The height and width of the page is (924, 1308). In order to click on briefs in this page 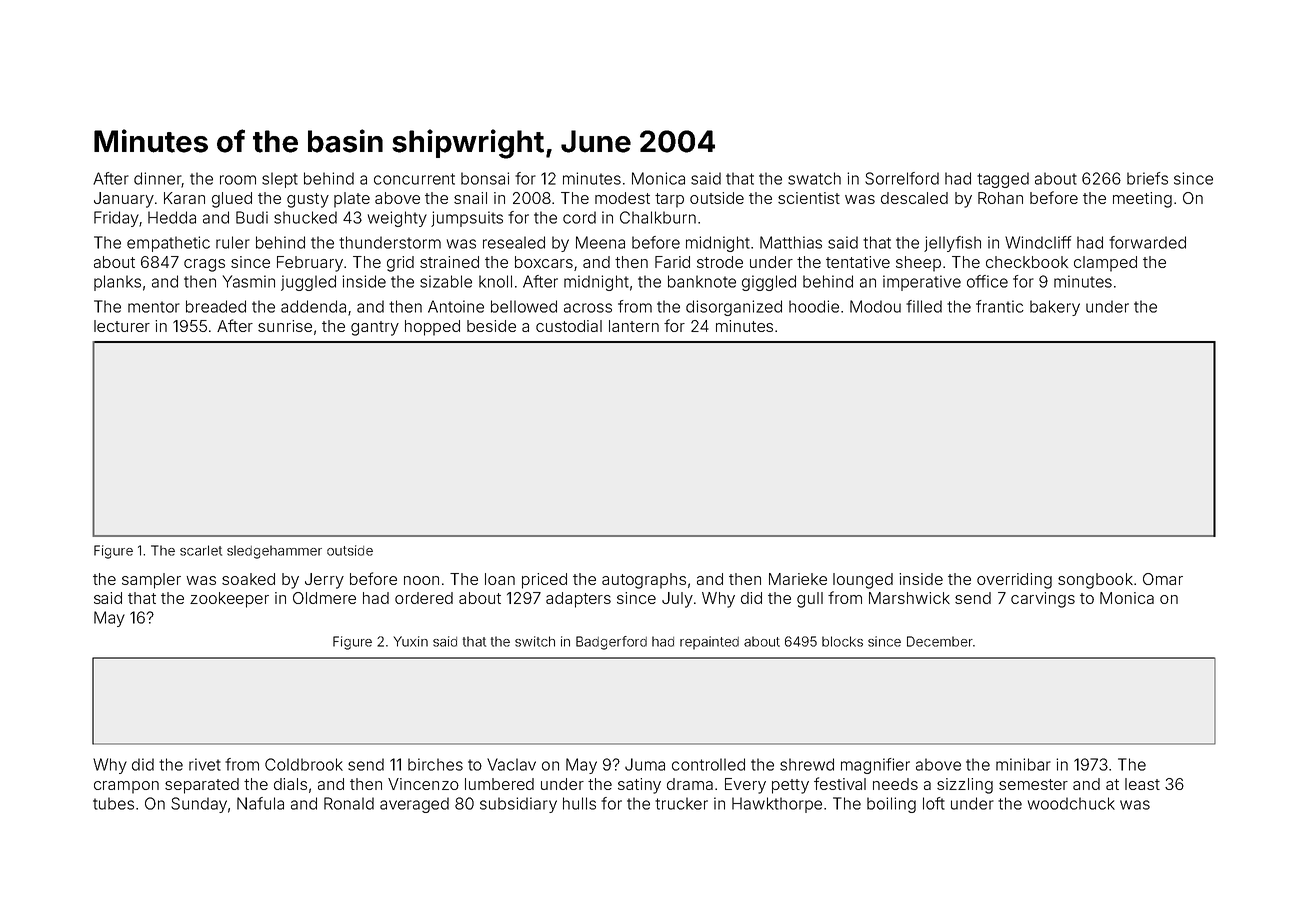, I will do `click(1147, 178)`.
